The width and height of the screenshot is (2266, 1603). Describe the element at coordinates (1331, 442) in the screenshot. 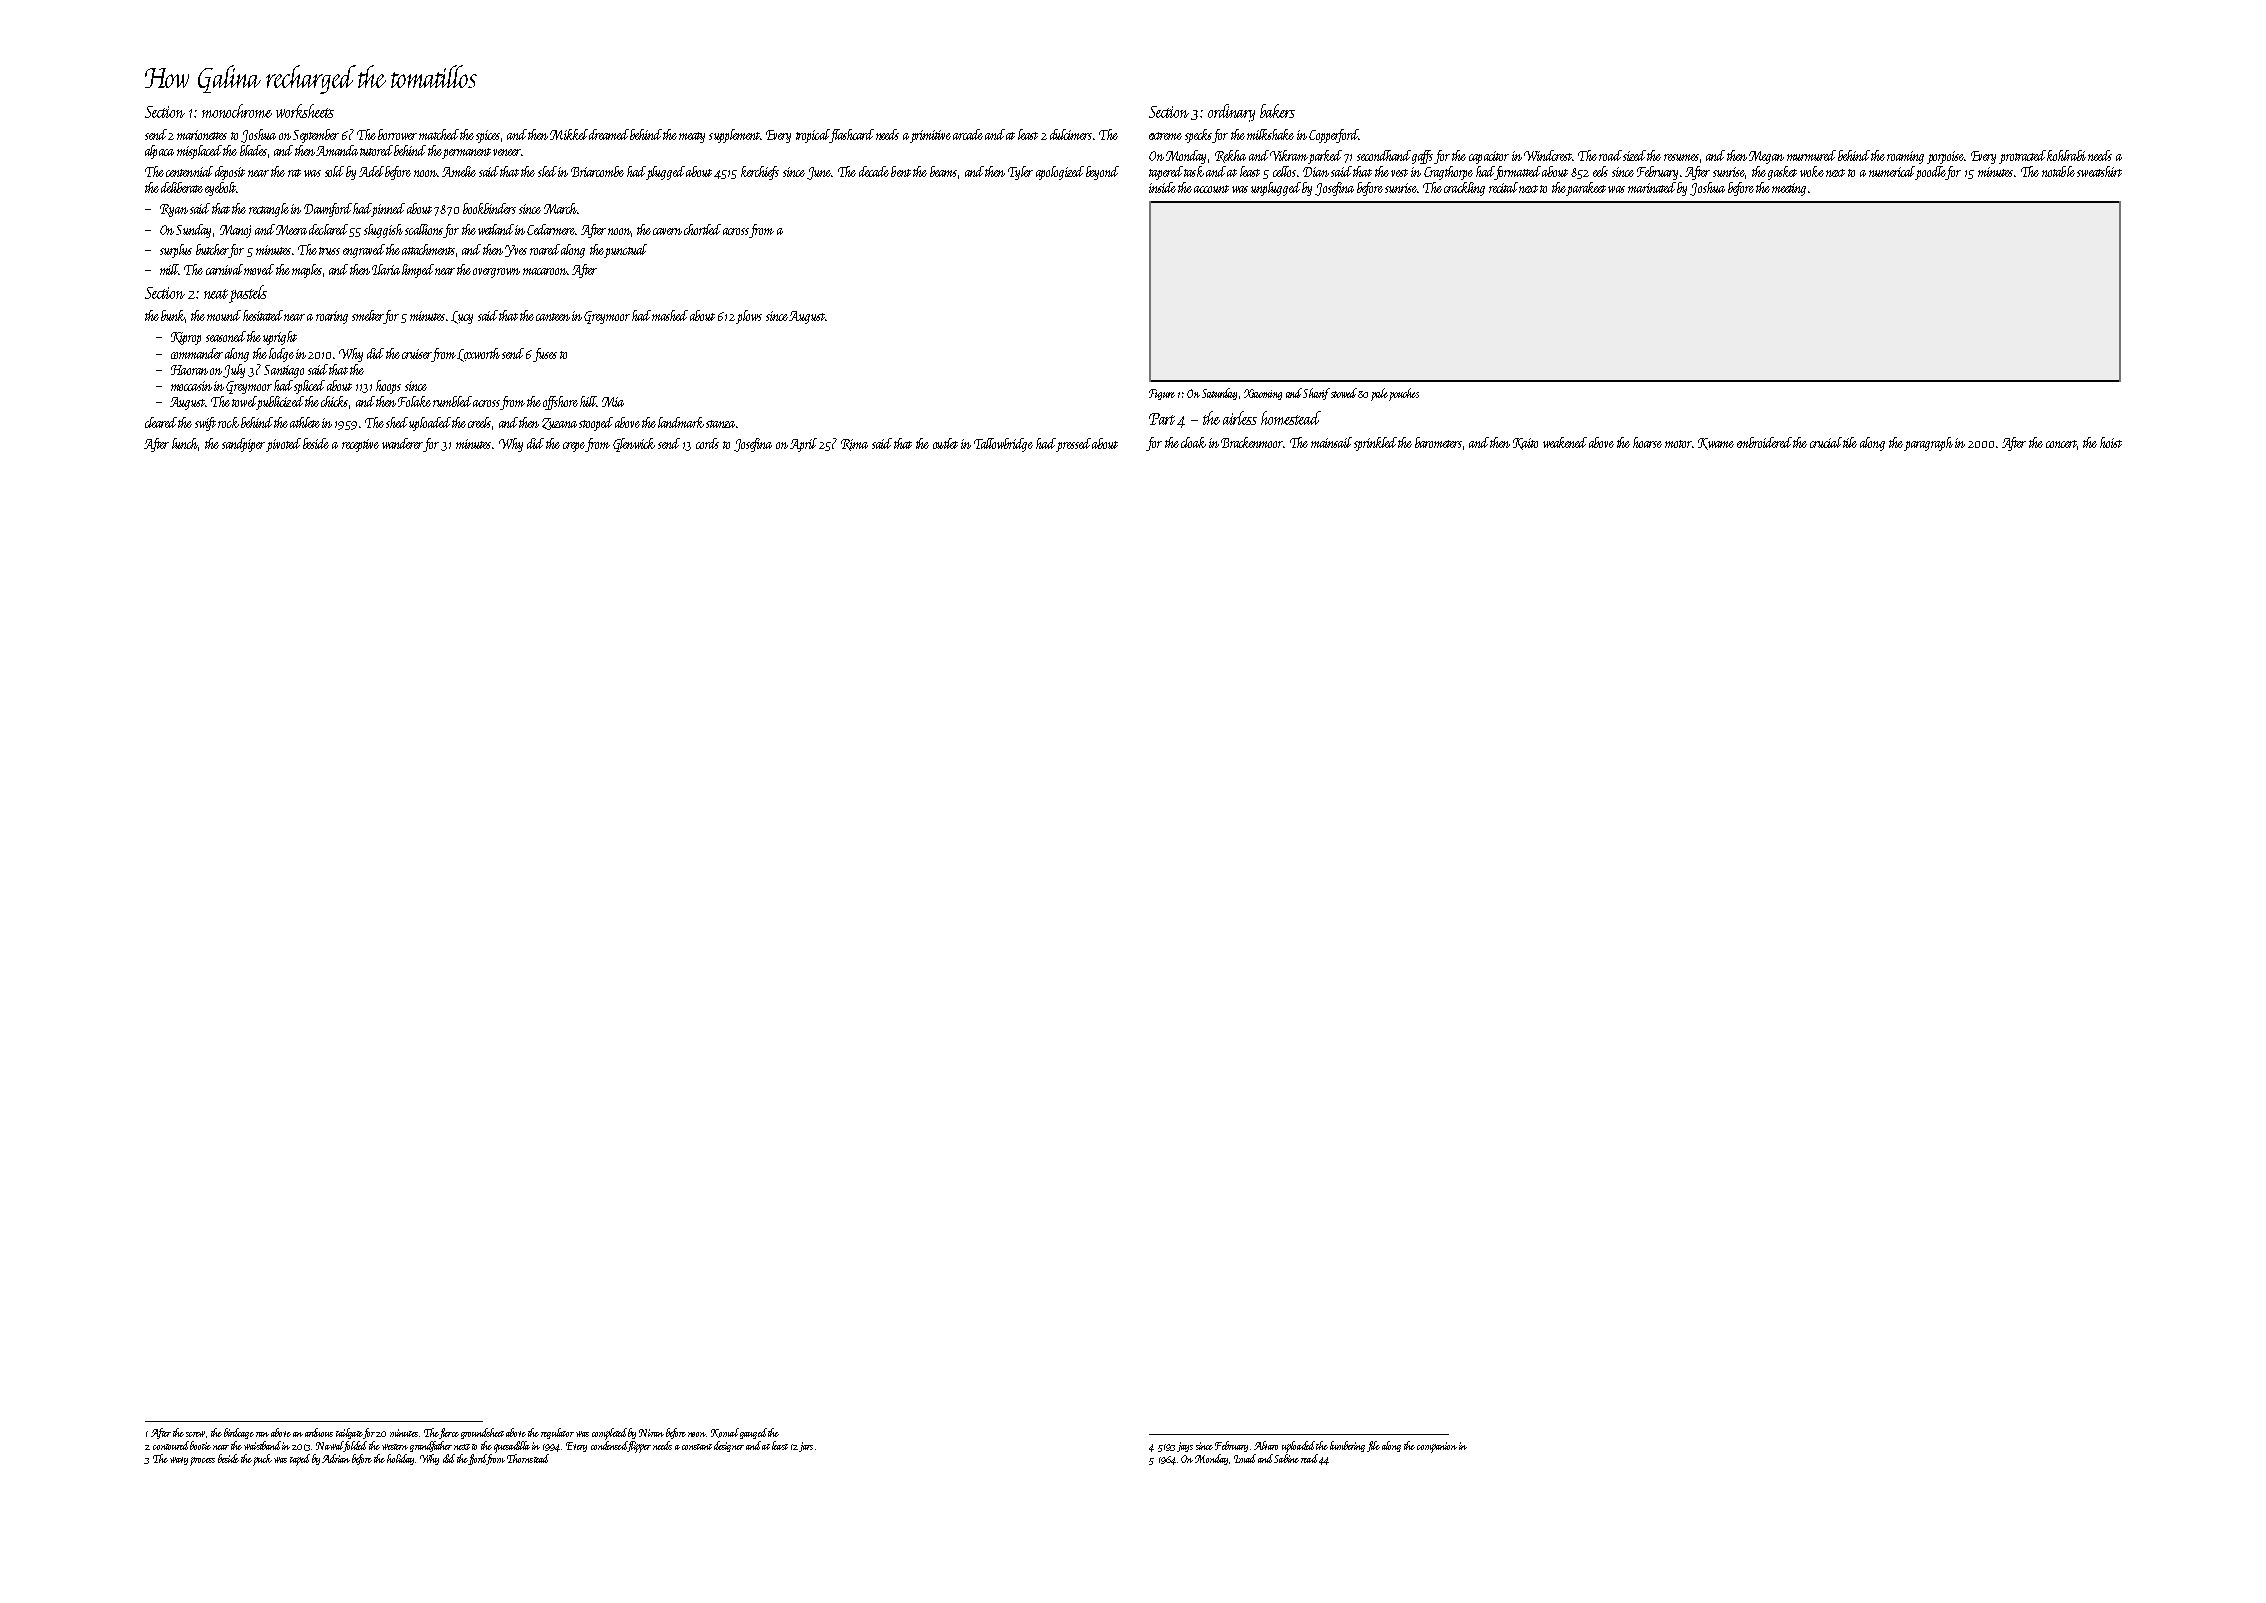

I see `mainsail` at that location.
